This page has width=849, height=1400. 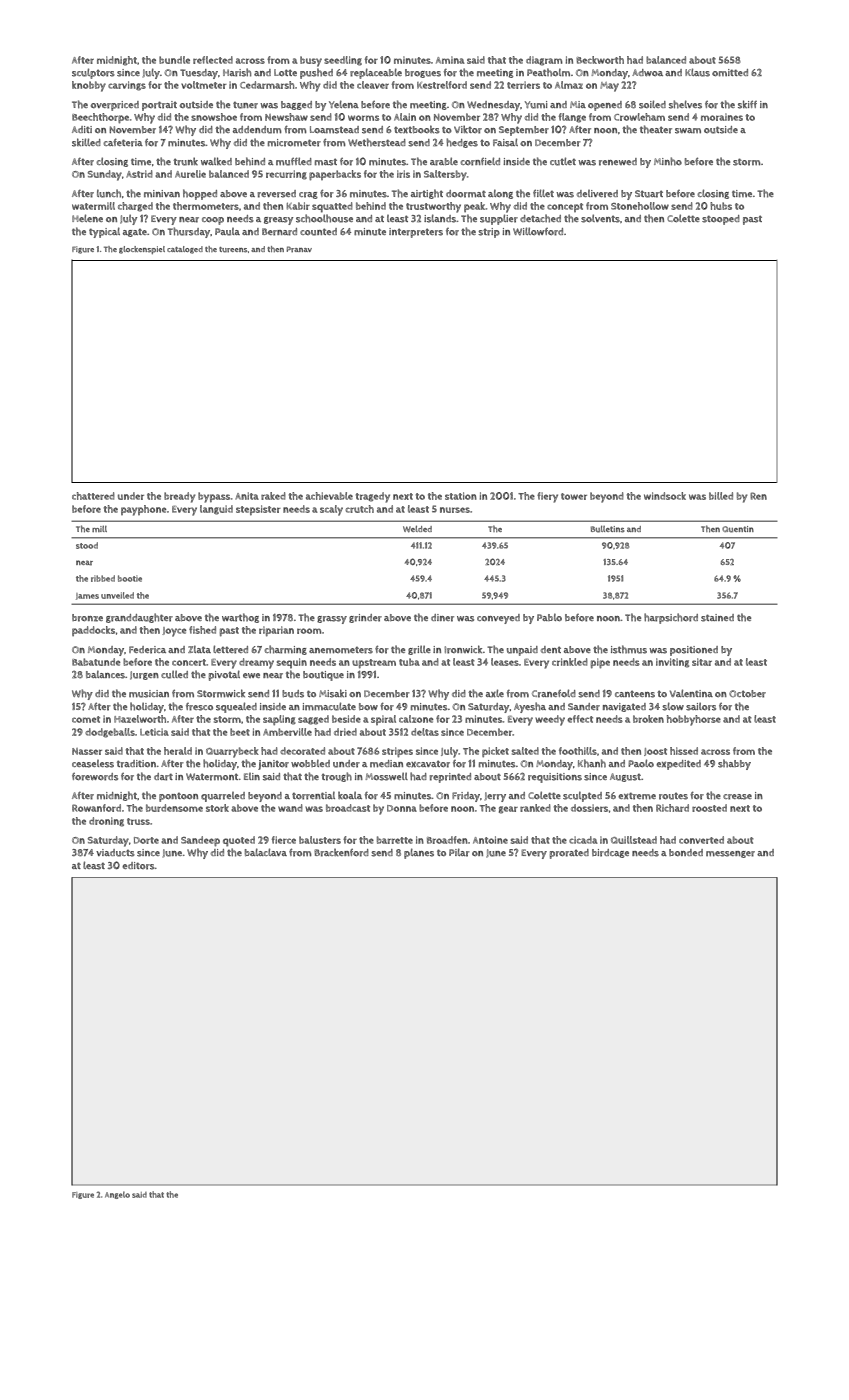 I want to click on Friday, so click(x=466, y=797).
